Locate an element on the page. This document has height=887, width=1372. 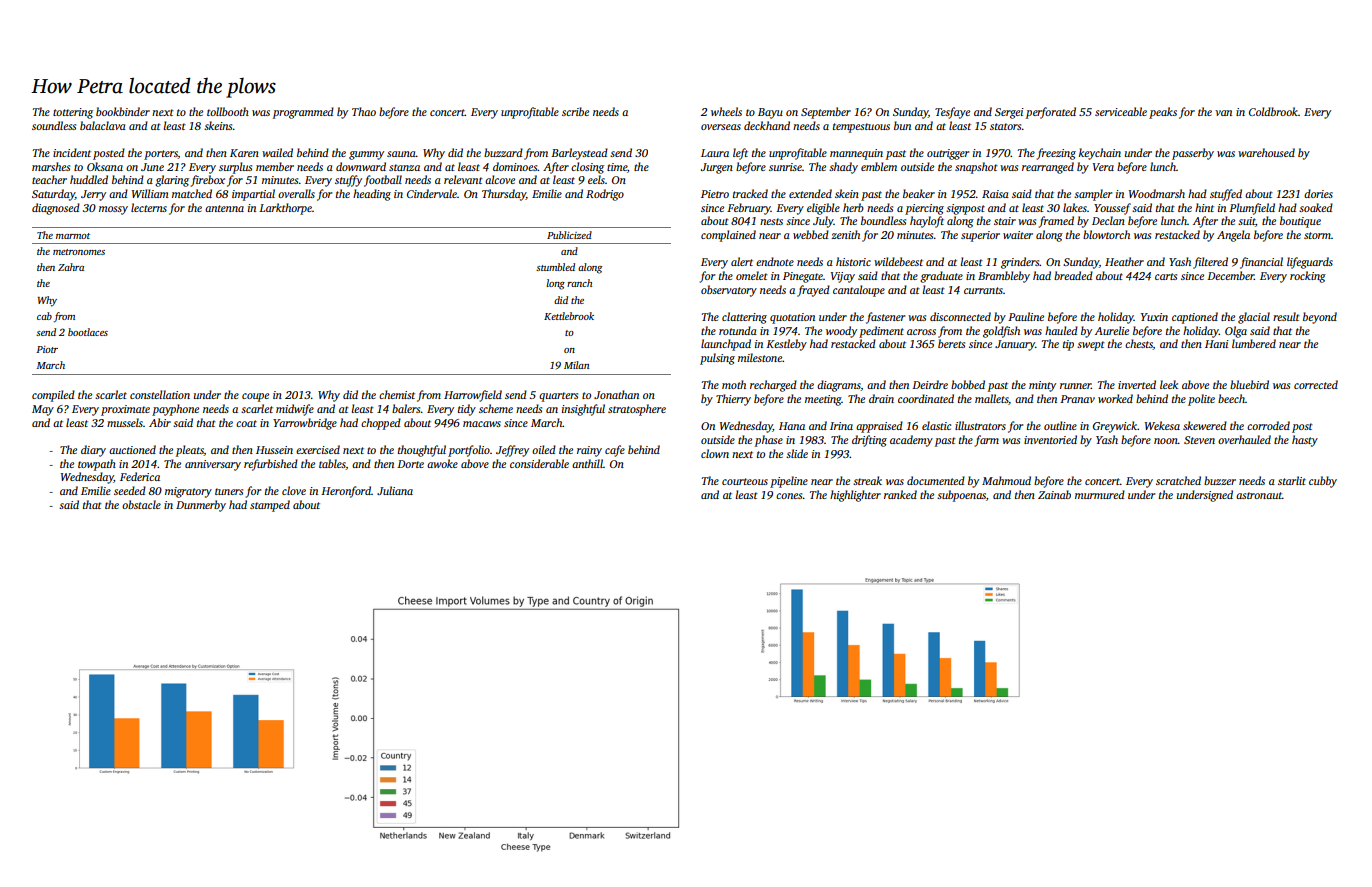
launchpad is located at coordinates (726, 345).
